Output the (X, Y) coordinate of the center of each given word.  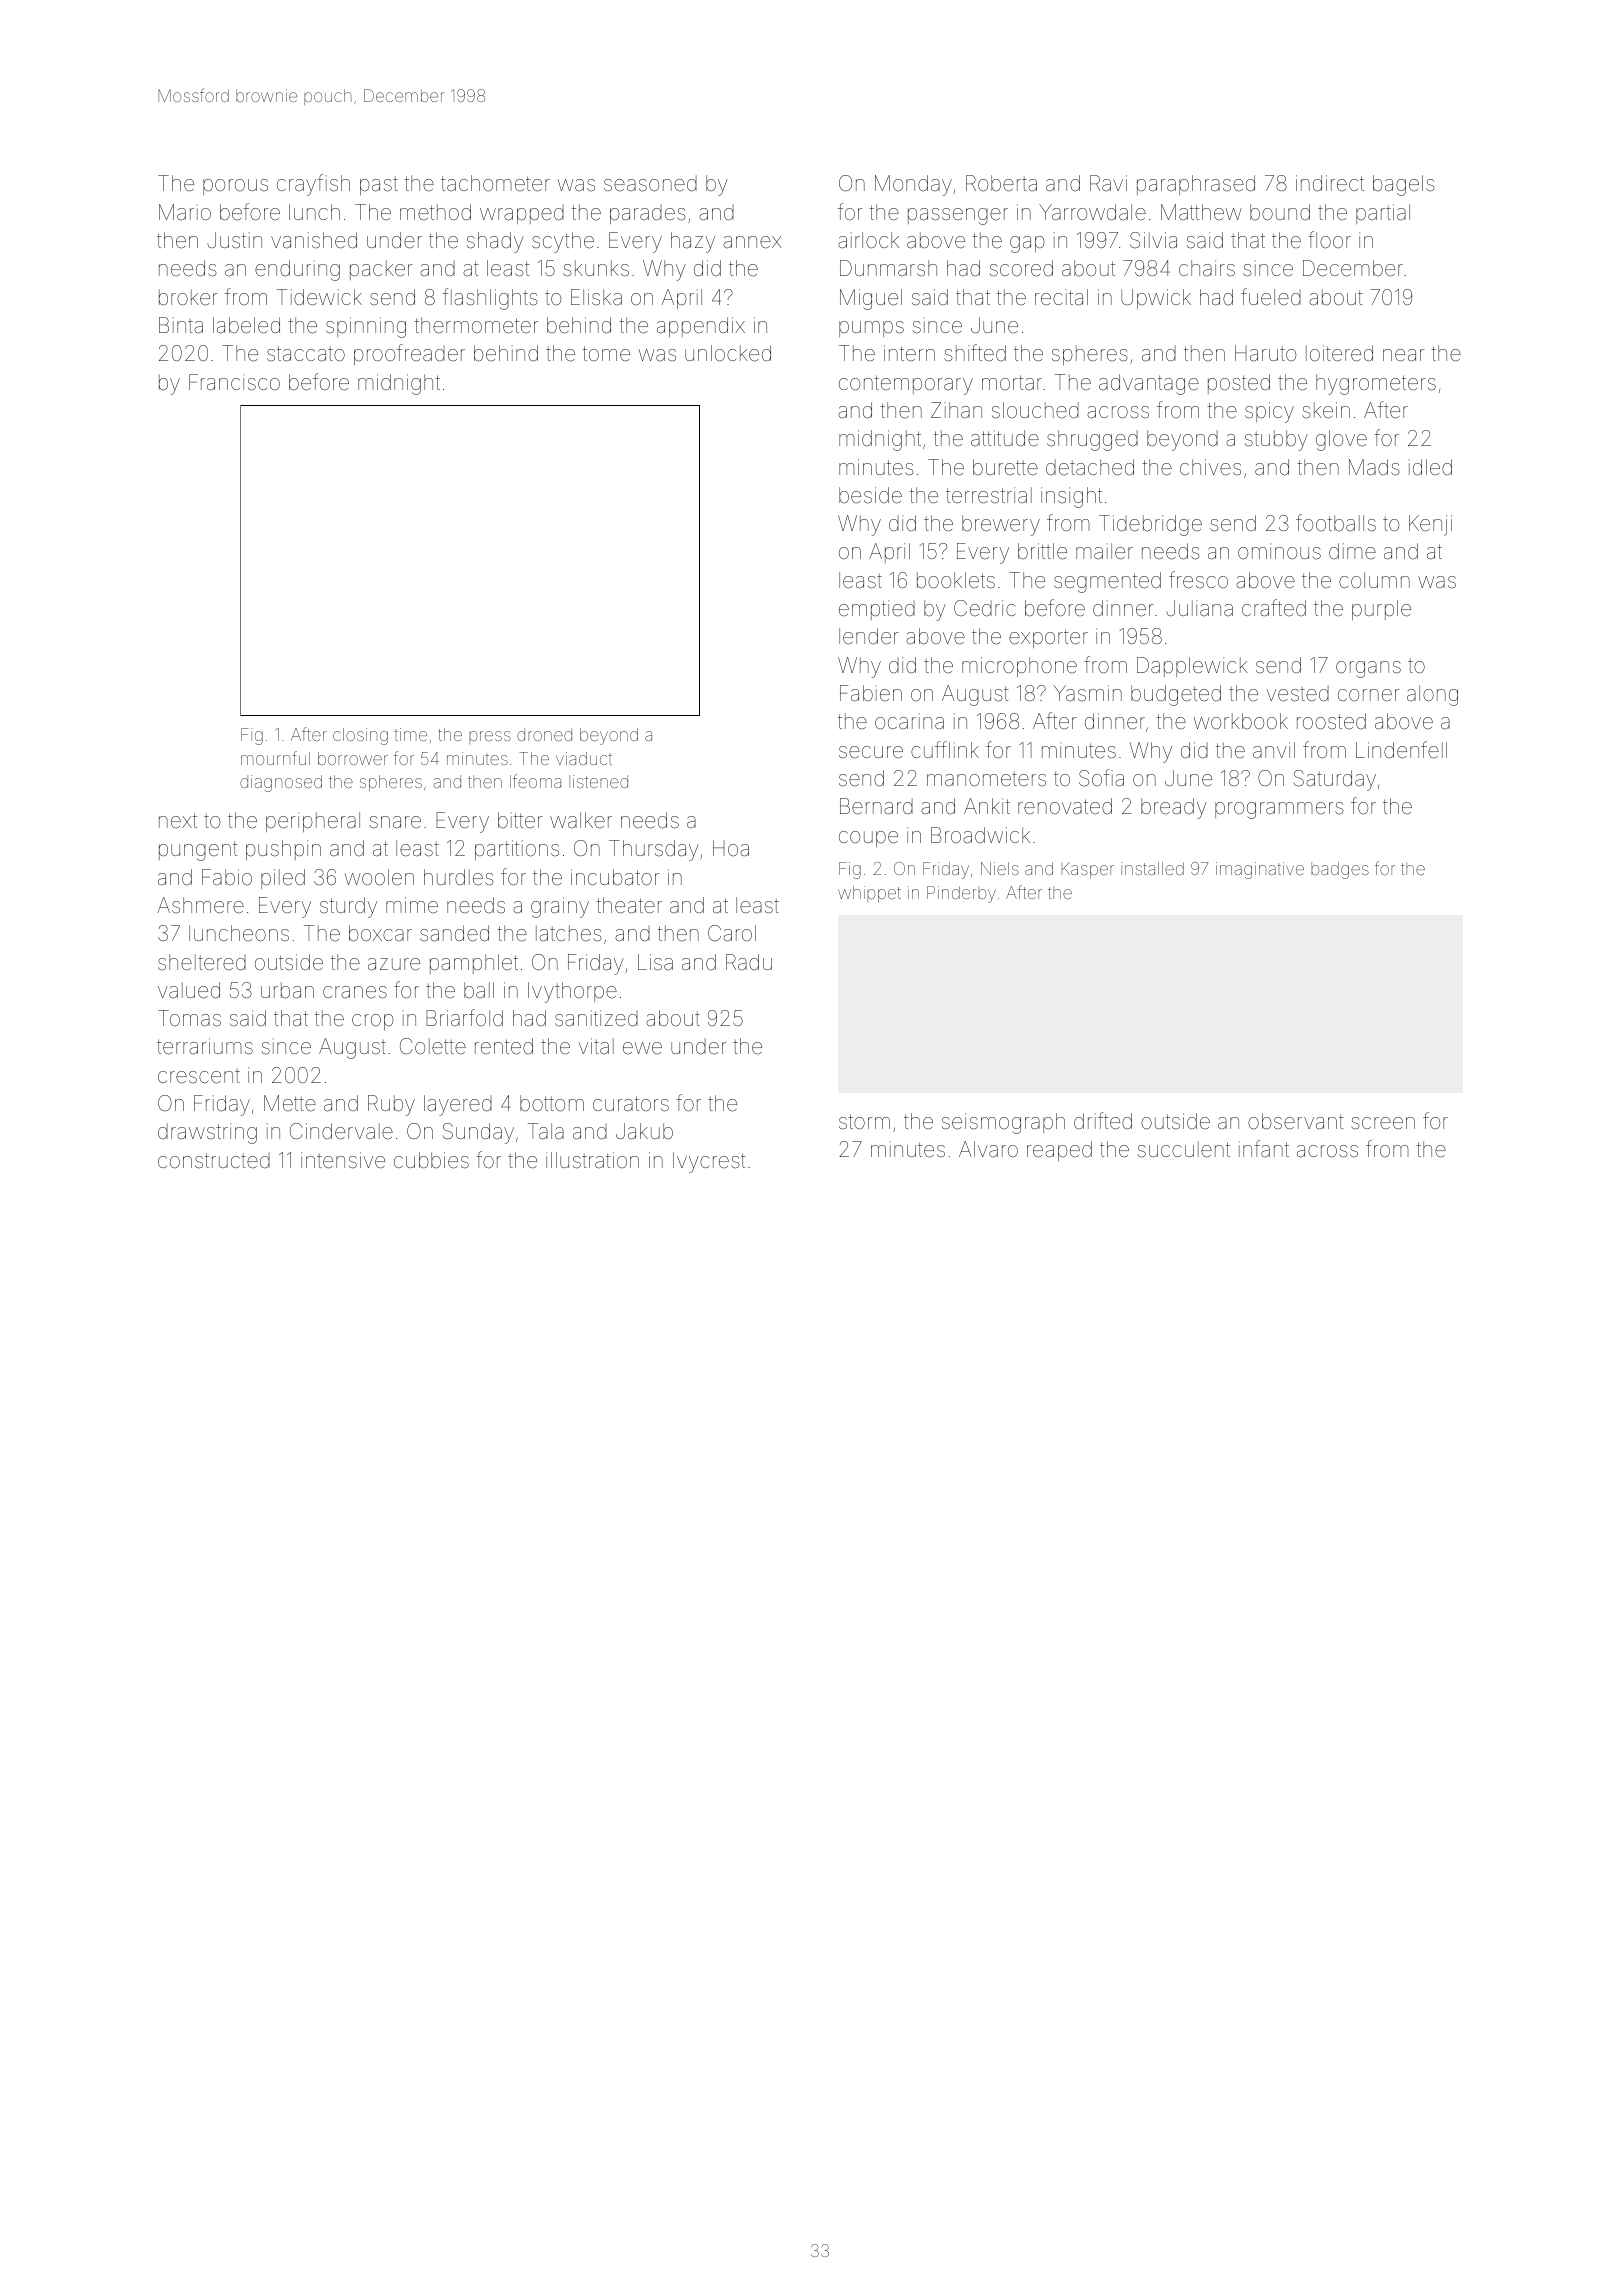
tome (606, 354)
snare (395, 822)
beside (870, 495)
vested (1298, 693)
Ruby (391, 1105)
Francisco (234, 382)
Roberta (1001, 183)
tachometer (495, 183)
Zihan (956, 410)
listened (598, 781)
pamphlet (474, 964)
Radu (749, 962)
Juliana (1199, 608)
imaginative (1260, 870)
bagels (1404, 185)
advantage (1149, 384)
